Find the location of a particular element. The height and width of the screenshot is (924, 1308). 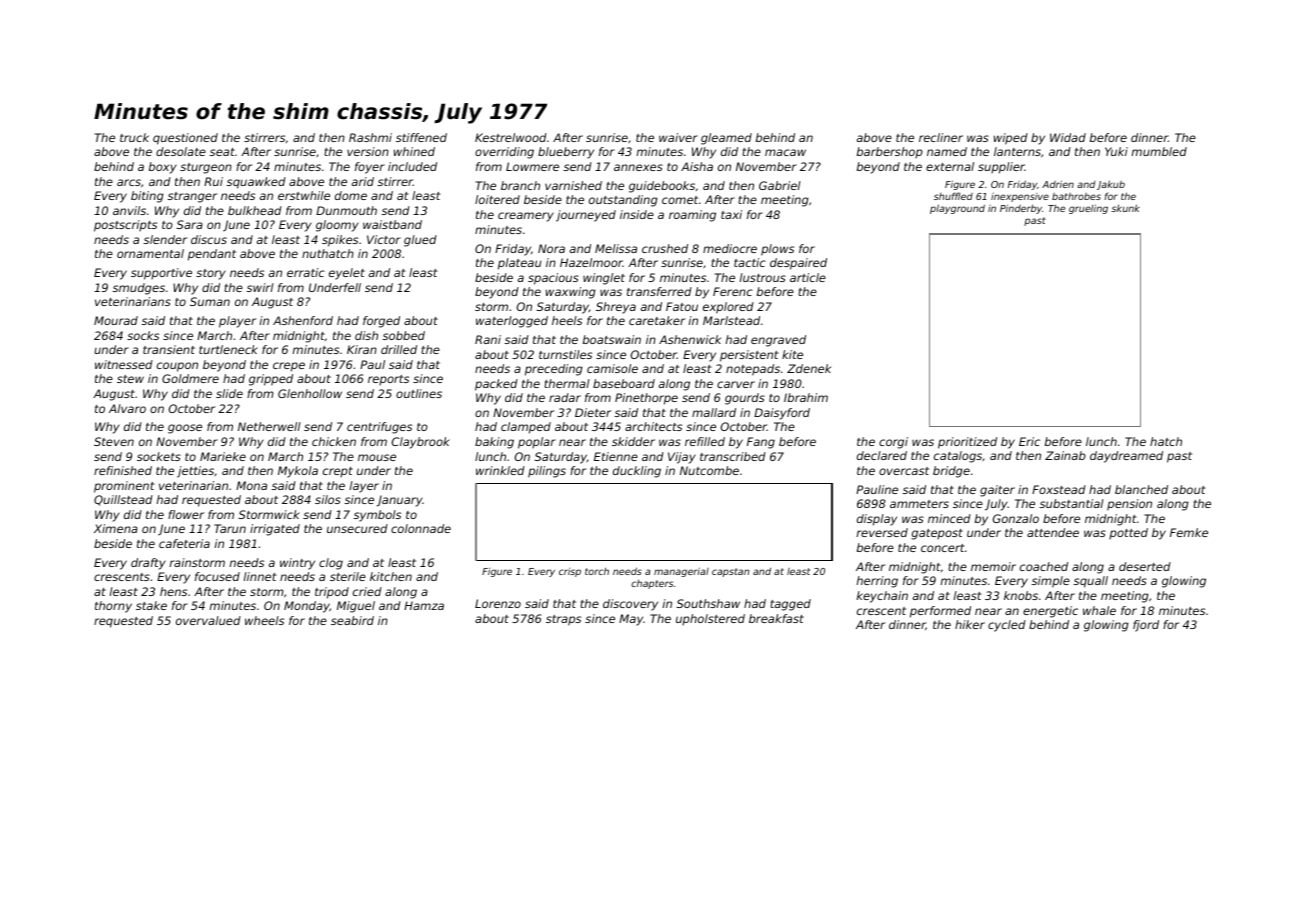

Hamza is located at coordinates (424, 605).
